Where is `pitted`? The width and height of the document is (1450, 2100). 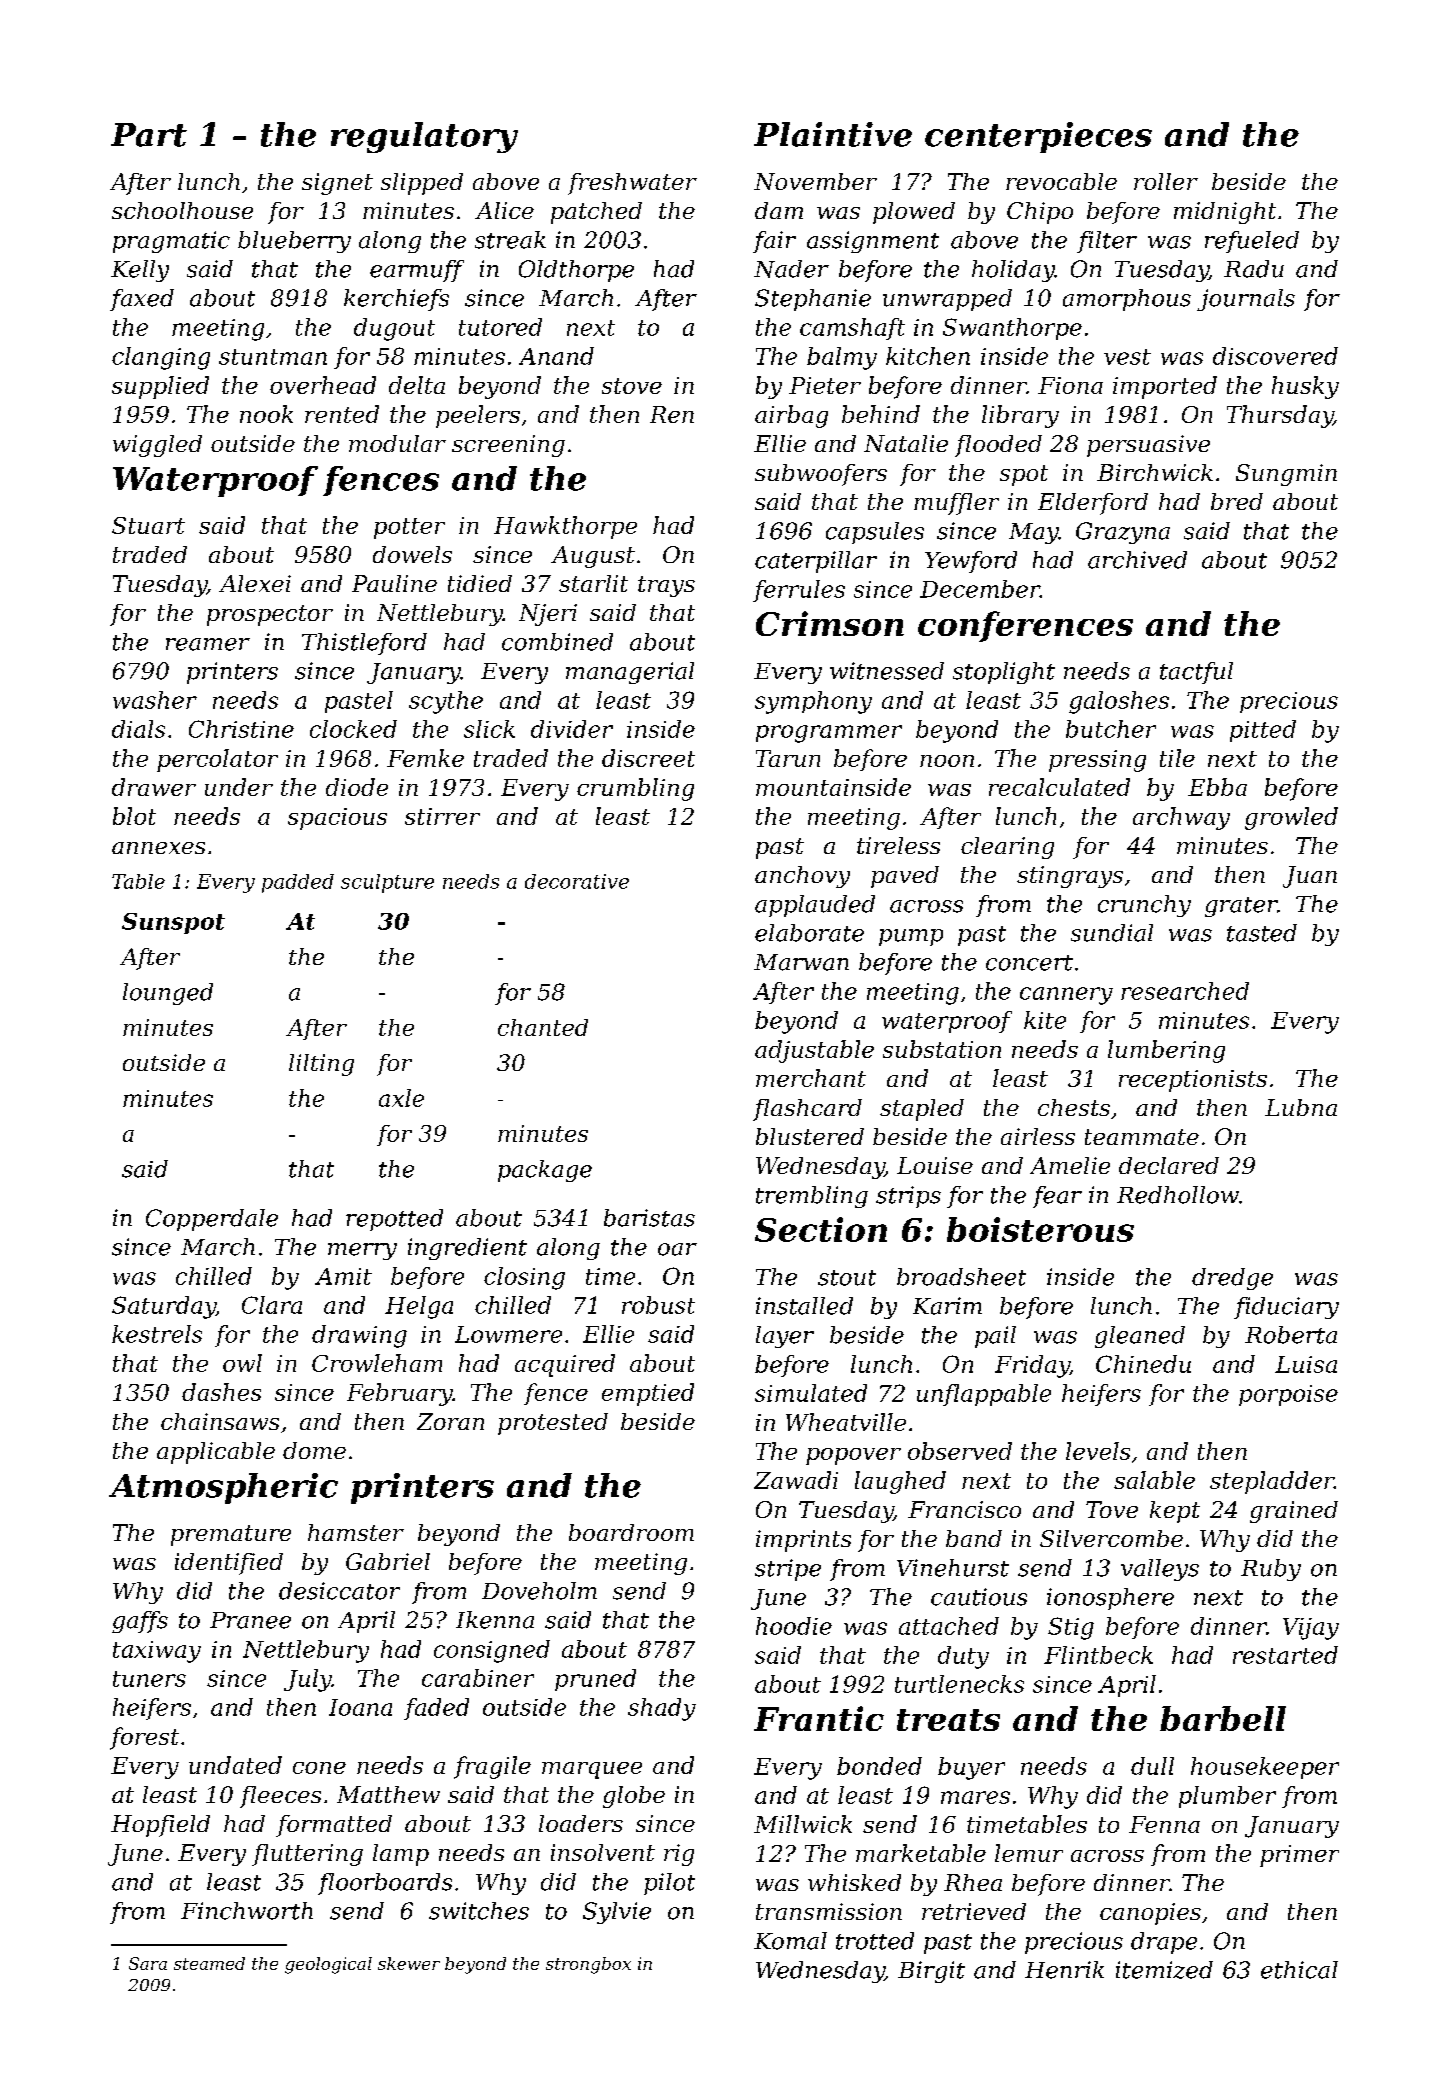
pitted is located at coordinates (1263, 731).
